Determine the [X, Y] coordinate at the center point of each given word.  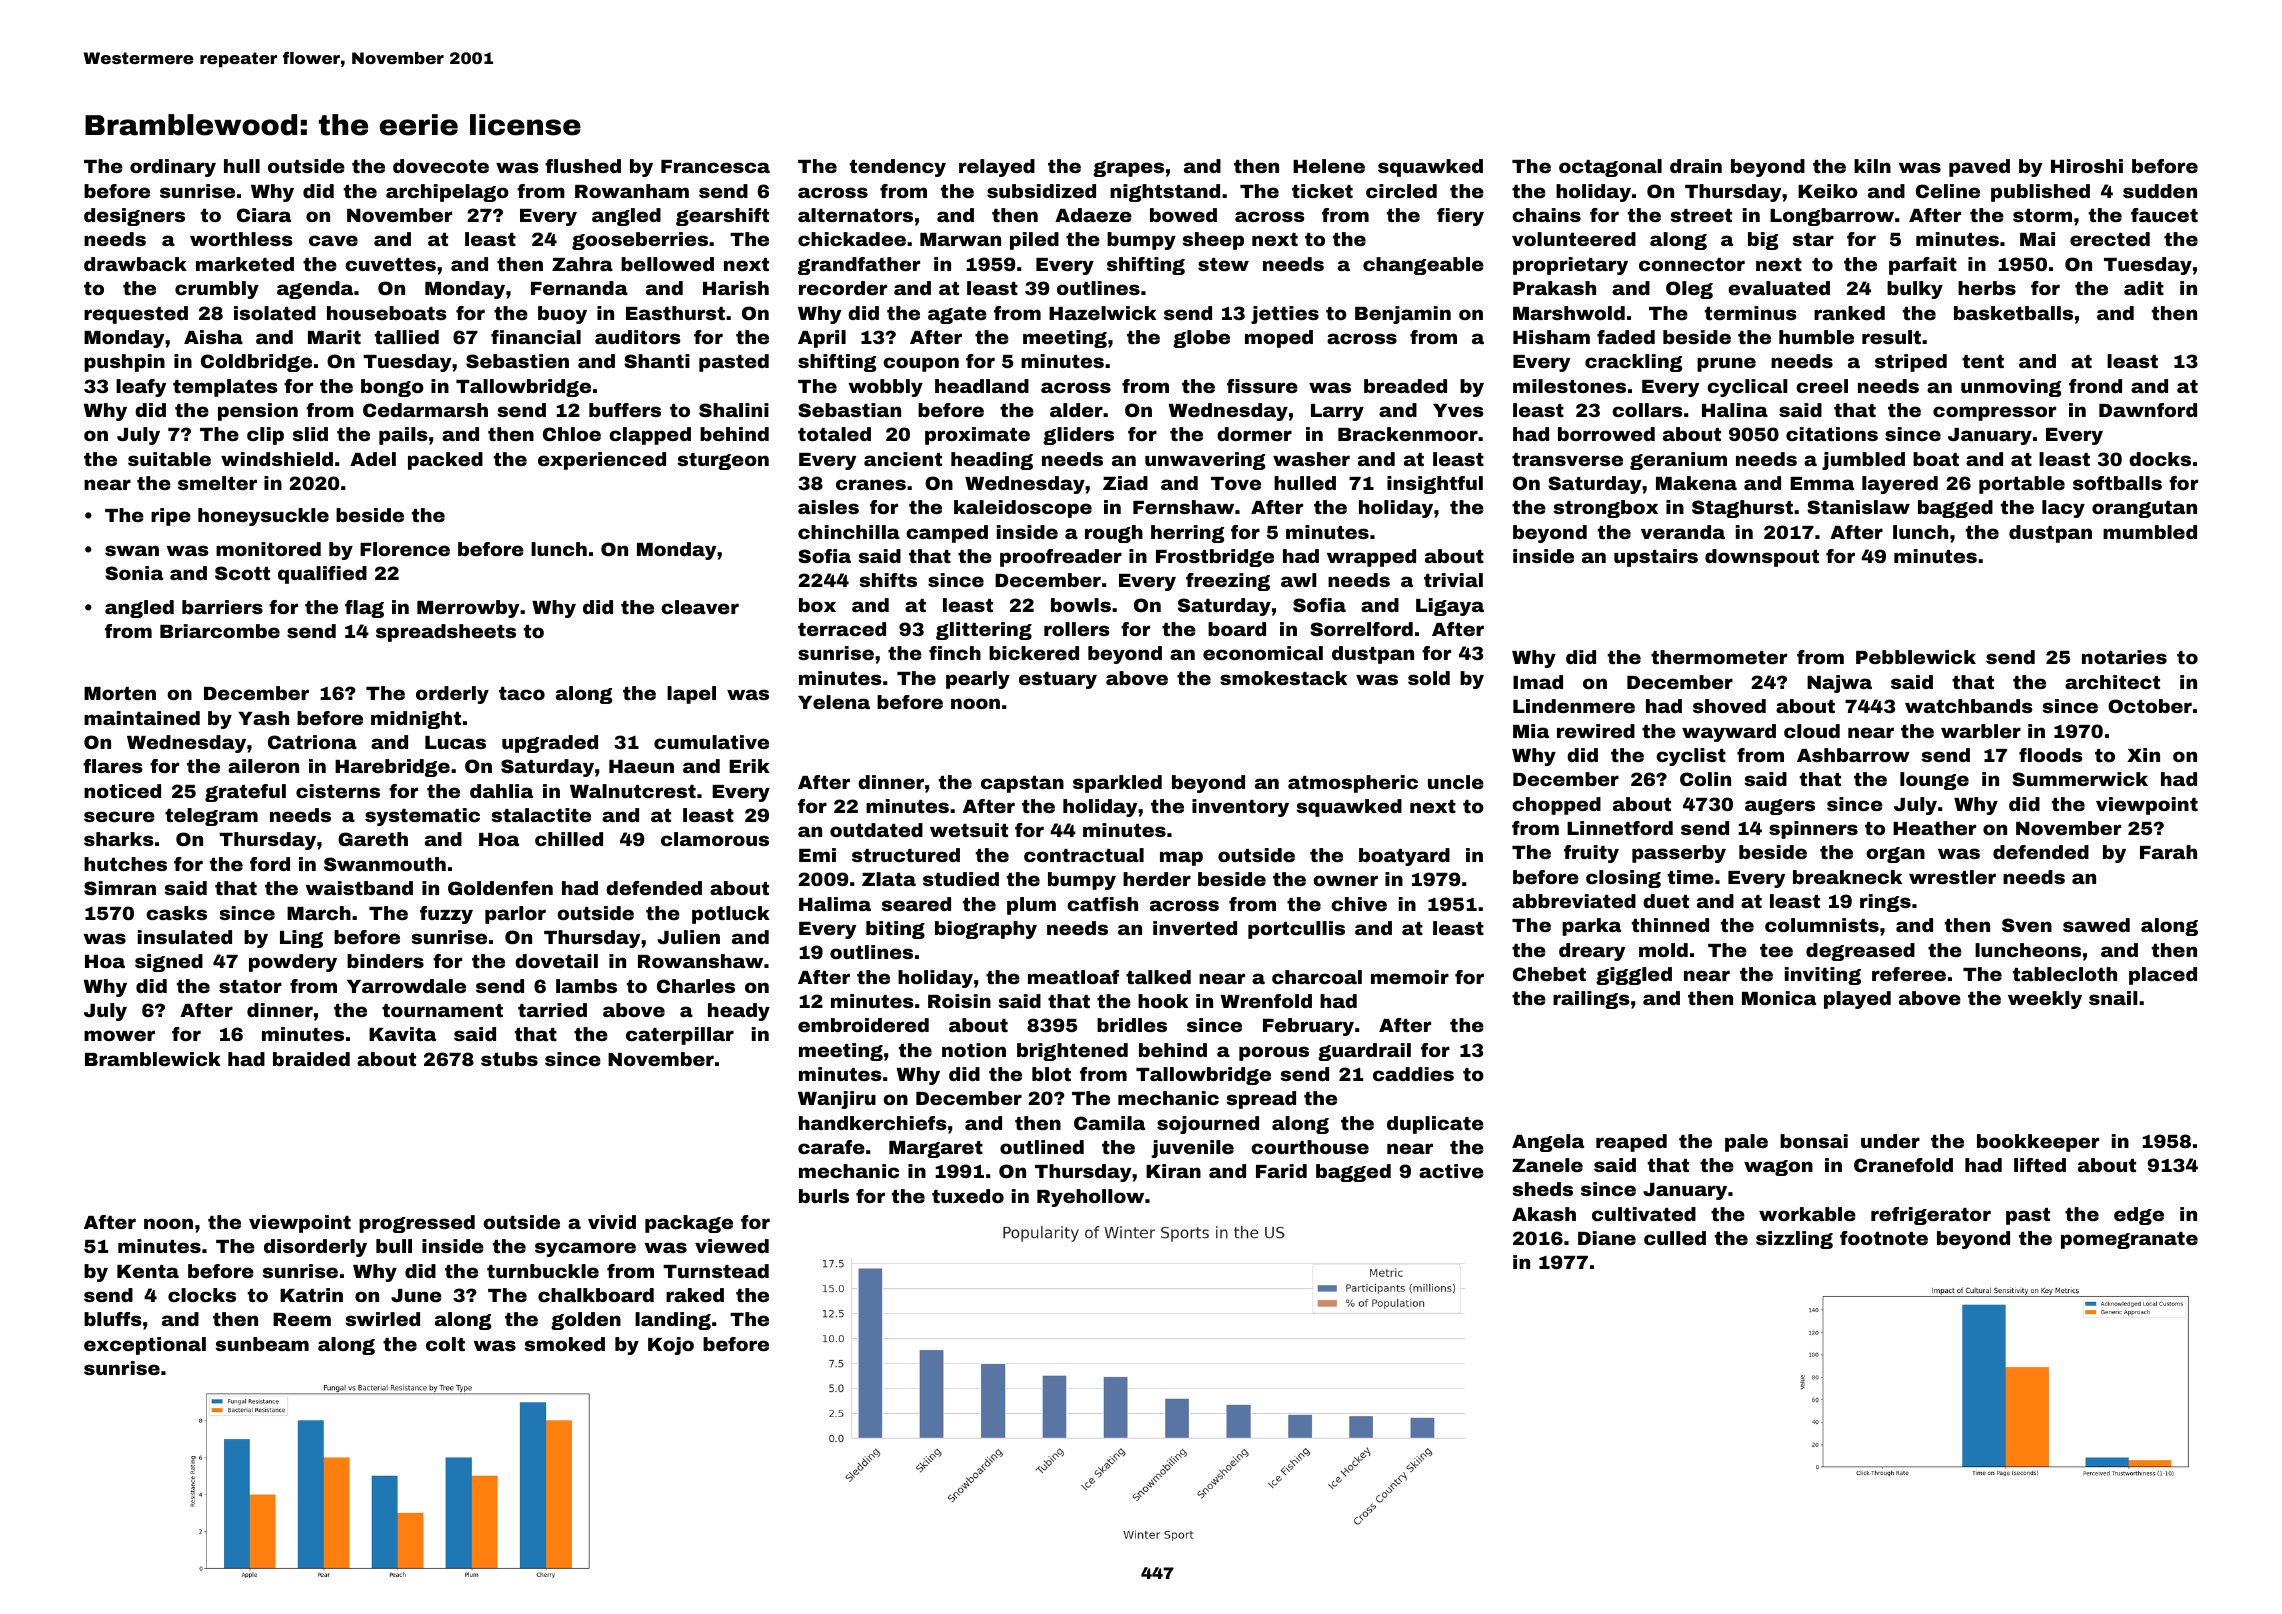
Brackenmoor [1408, 434]
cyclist [1691, 757]
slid [310, 434]
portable [2022, 485]
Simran [120, 888]
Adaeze [1093, 215]
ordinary [173, 168]
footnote [1884, 1238]
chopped [1556, 806]
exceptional [145, 1346]
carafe [831, 1147]
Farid [1281, 1171]
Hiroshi [2087, 166]
